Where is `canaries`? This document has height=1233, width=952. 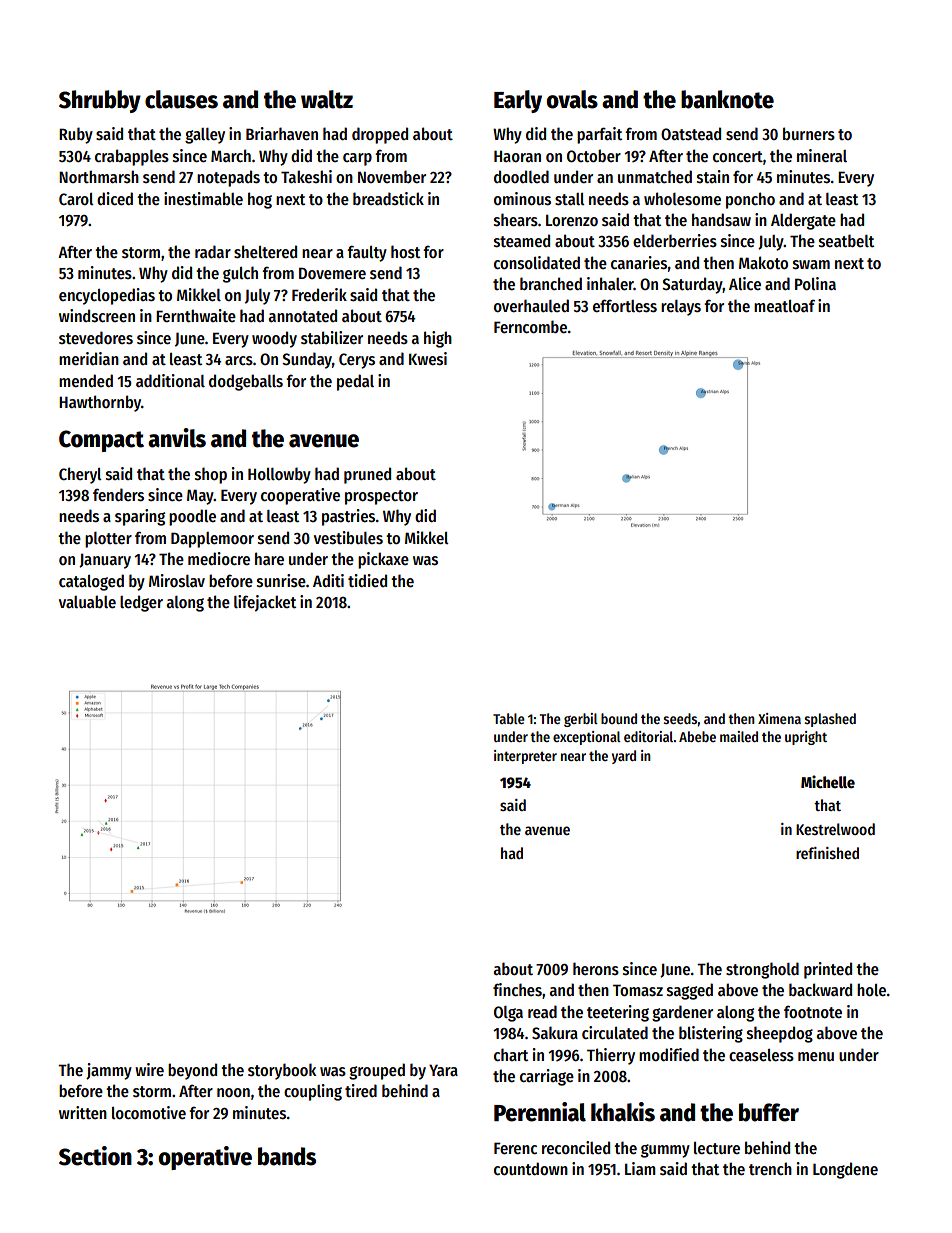
canaries is located at coordinates (639, 263).
